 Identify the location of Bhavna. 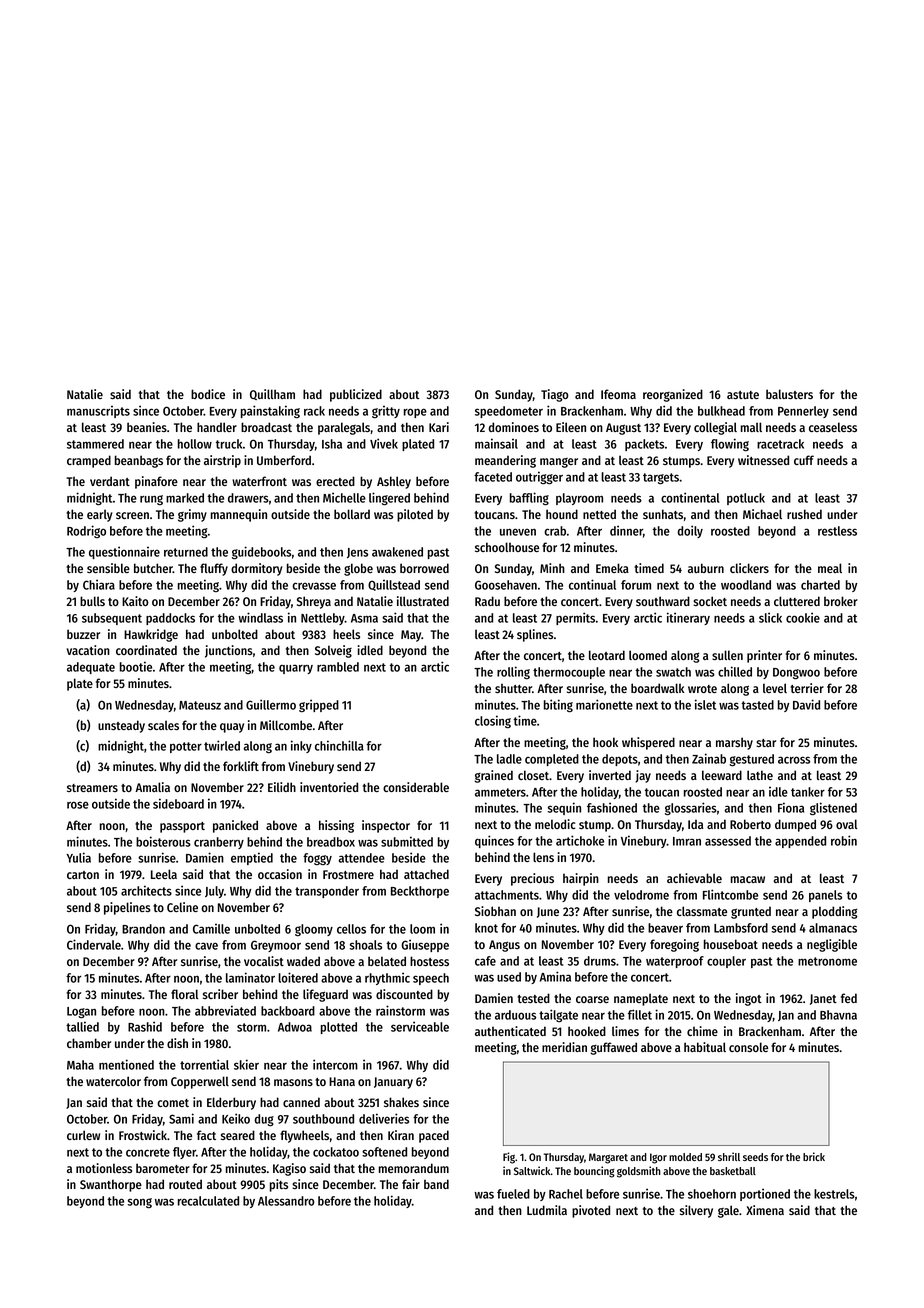
(838, 1015).
